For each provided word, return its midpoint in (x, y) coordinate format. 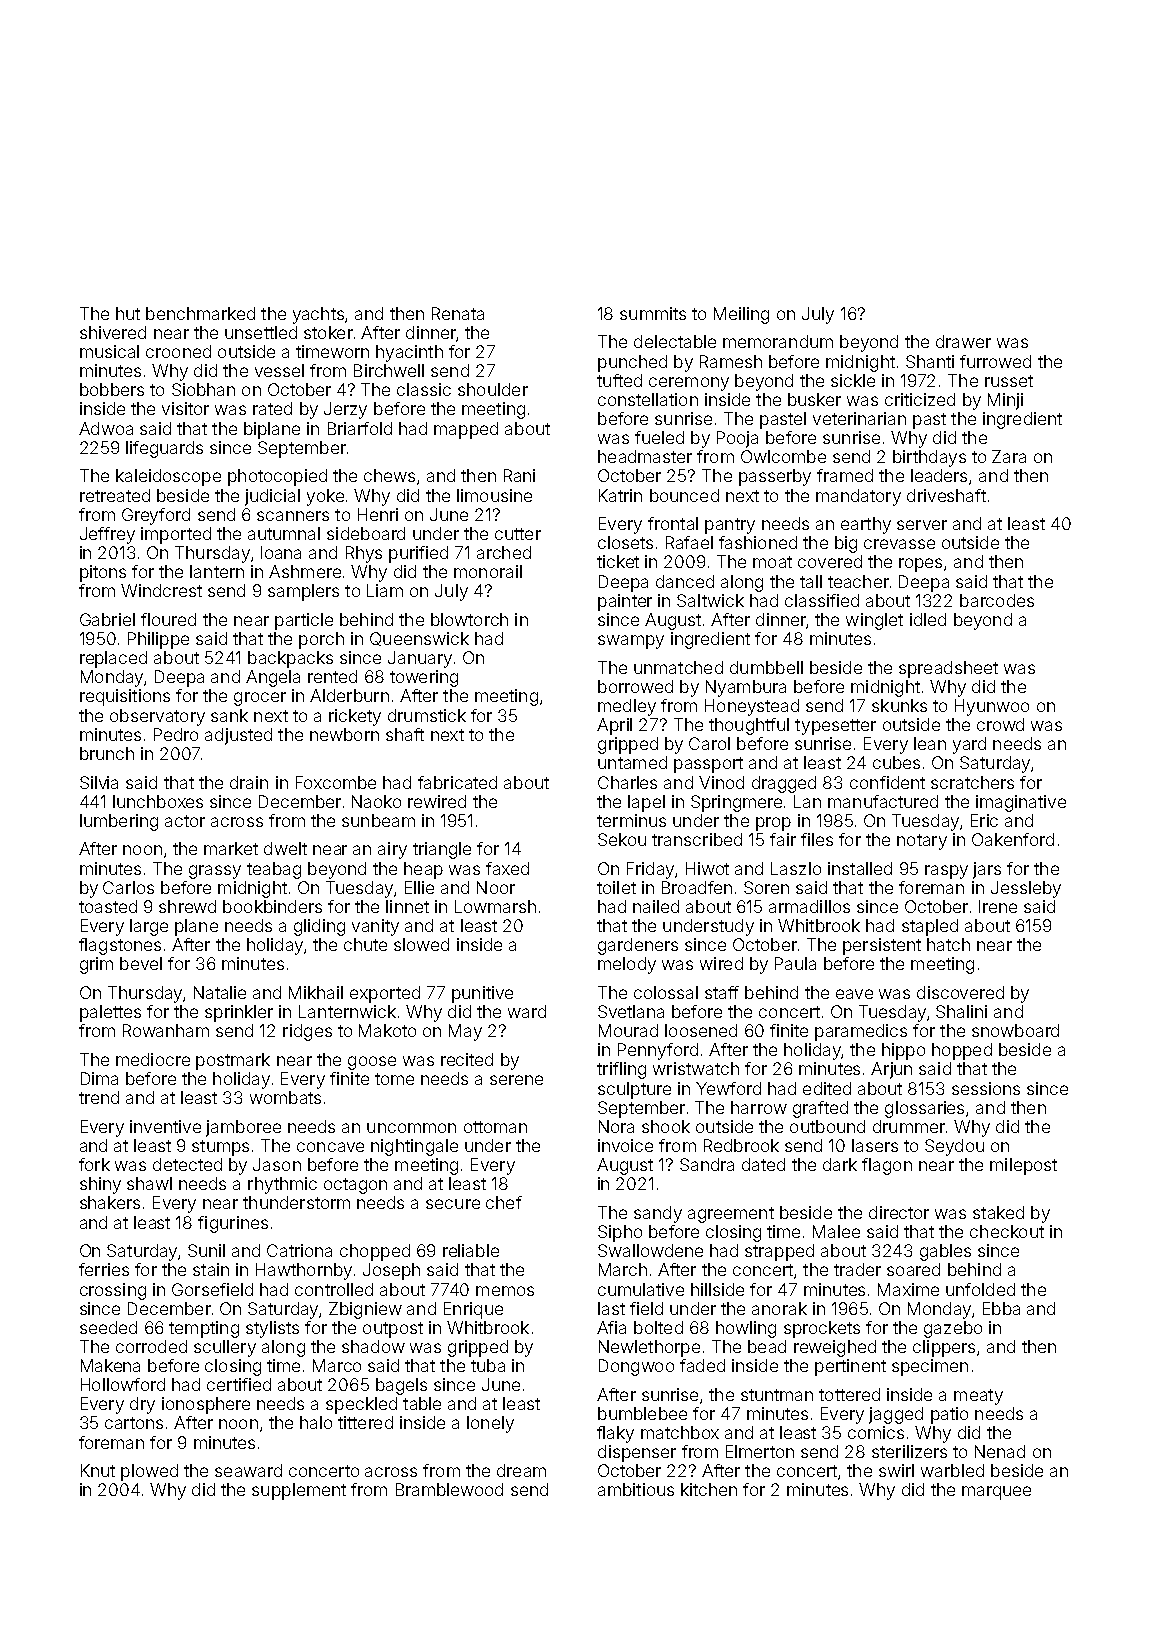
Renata (458, 313)
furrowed (995, 361)
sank (229, 715)
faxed (507, 868)
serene (516, 1080)
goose (372, 1063)
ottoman (495, 1127)
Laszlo (796, 868)
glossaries (924, 1109)
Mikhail (316, 992)
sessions (986, 1088)
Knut (98, 1470)
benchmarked (200, 313)
